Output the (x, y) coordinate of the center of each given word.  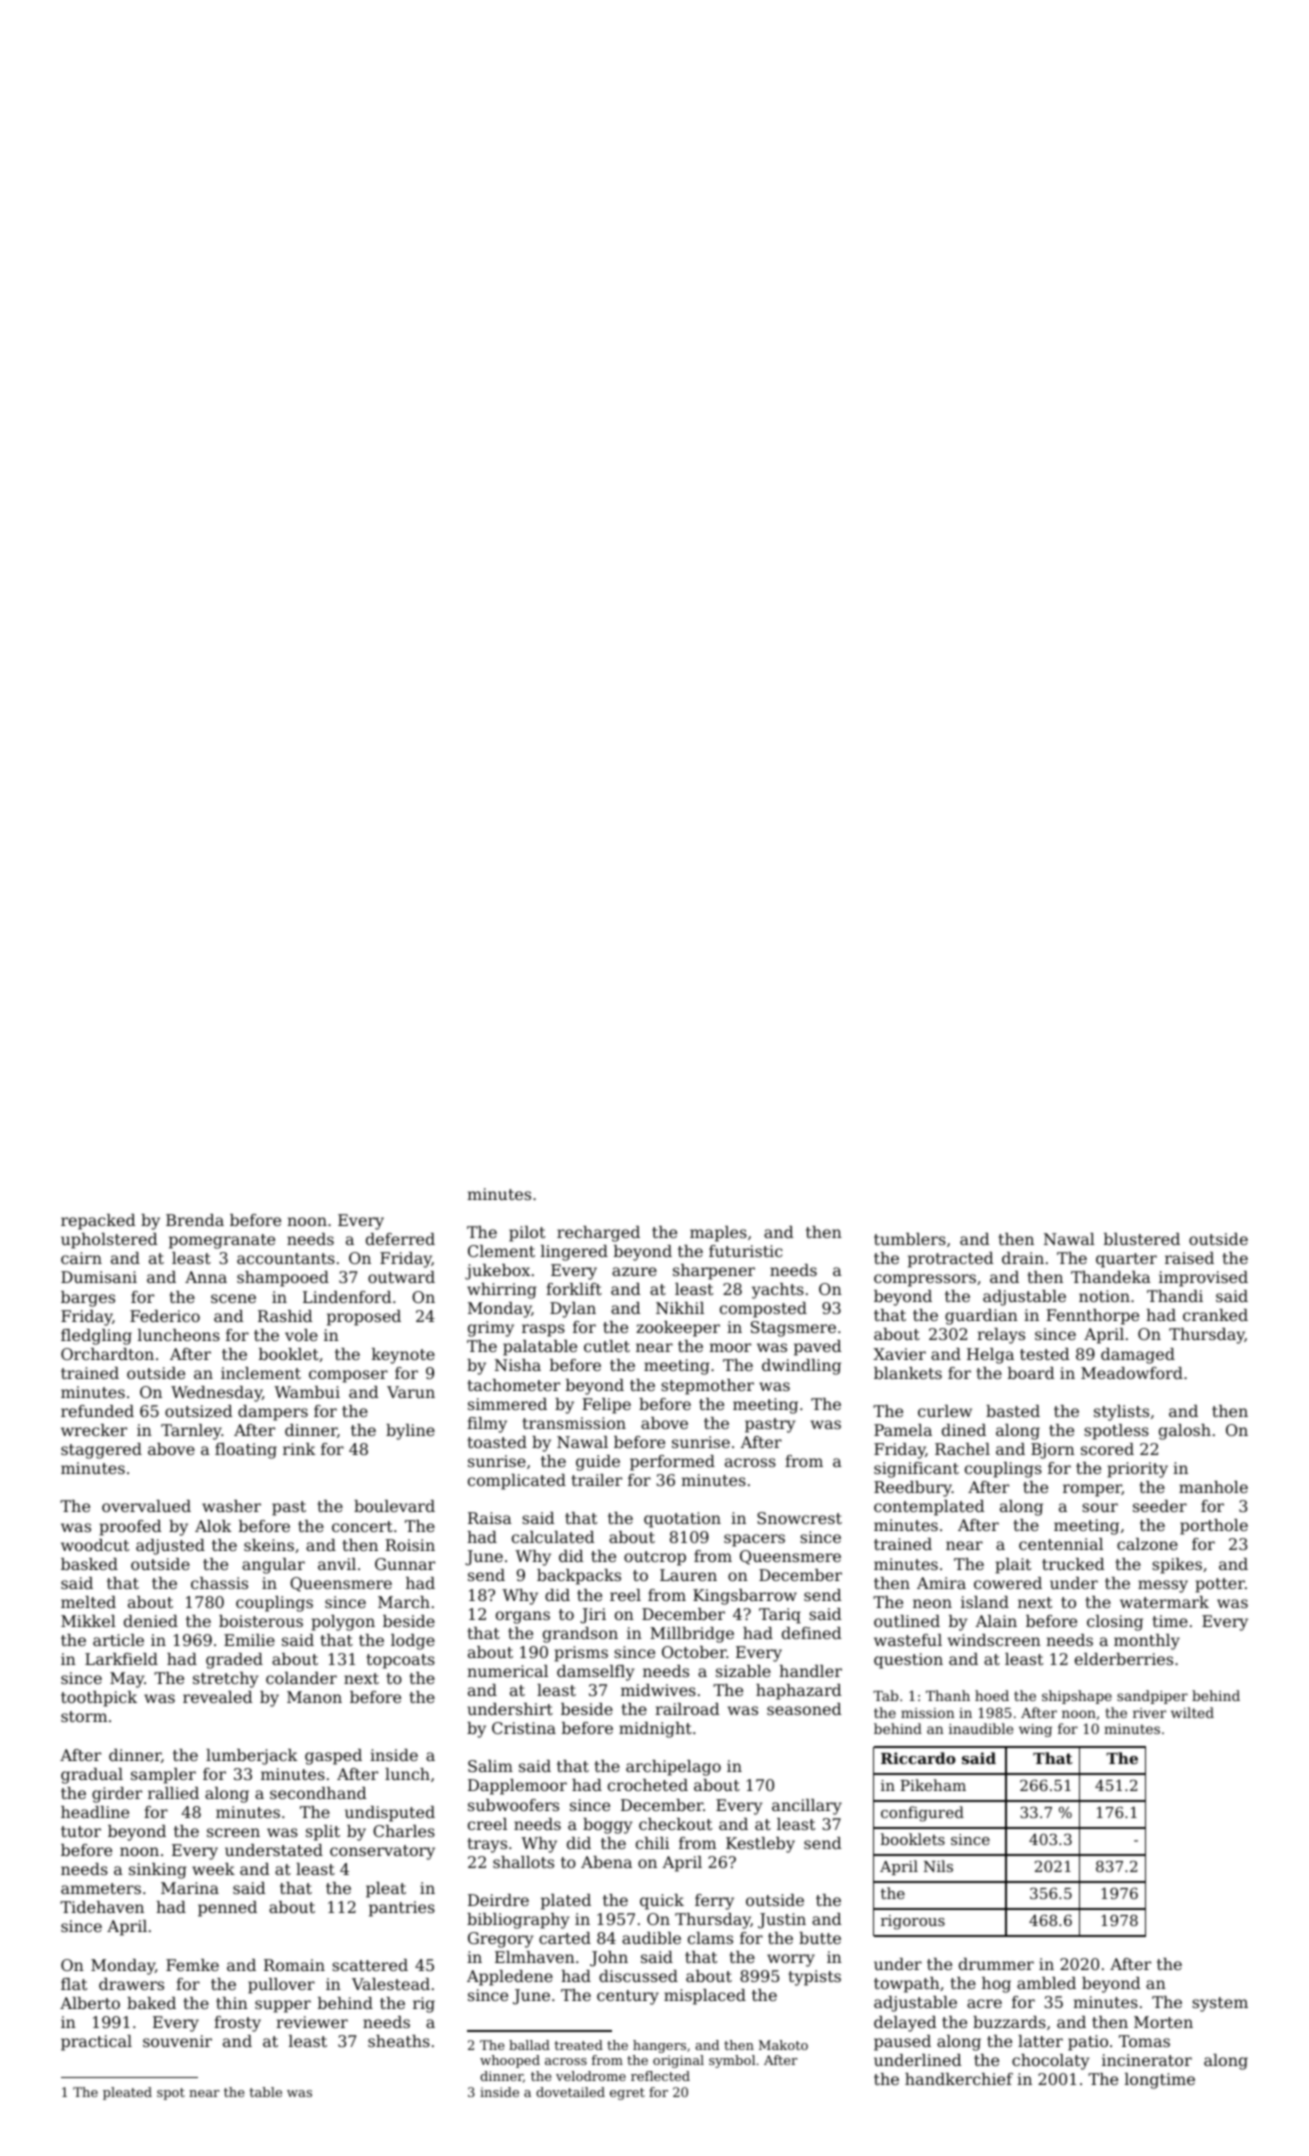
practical (96, 2043)
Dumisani (99, 1277)
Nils (938, 1866)
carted (565, 1938)
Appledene (510, 1978)
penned (227, 1909)
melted (88, 1602)
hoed (992, 1695)
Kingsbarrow (745, 1597)
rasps (543, 1330)
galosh (1185, 1432)
